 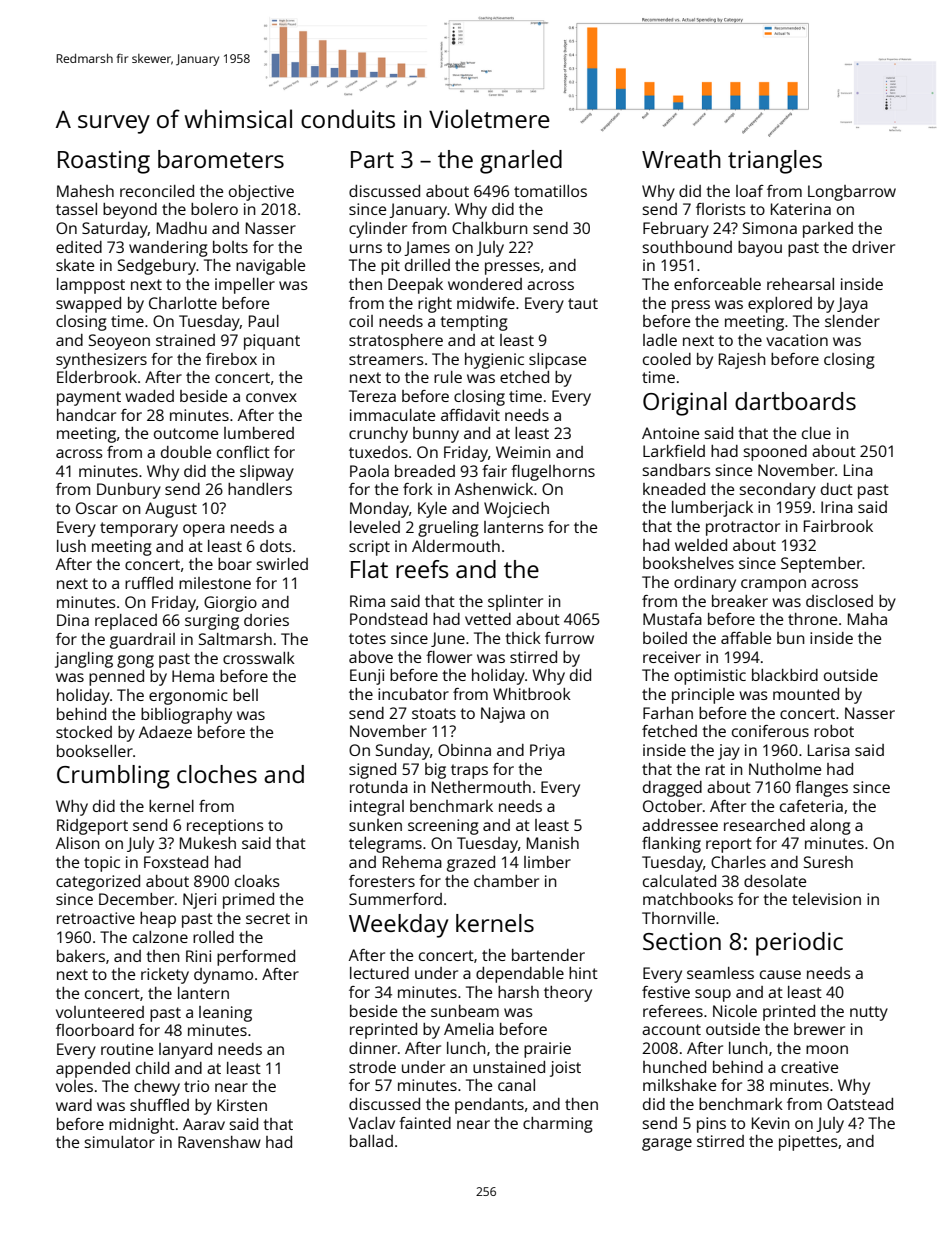 I want to click on simulator, so click(x=119, y=1142).
